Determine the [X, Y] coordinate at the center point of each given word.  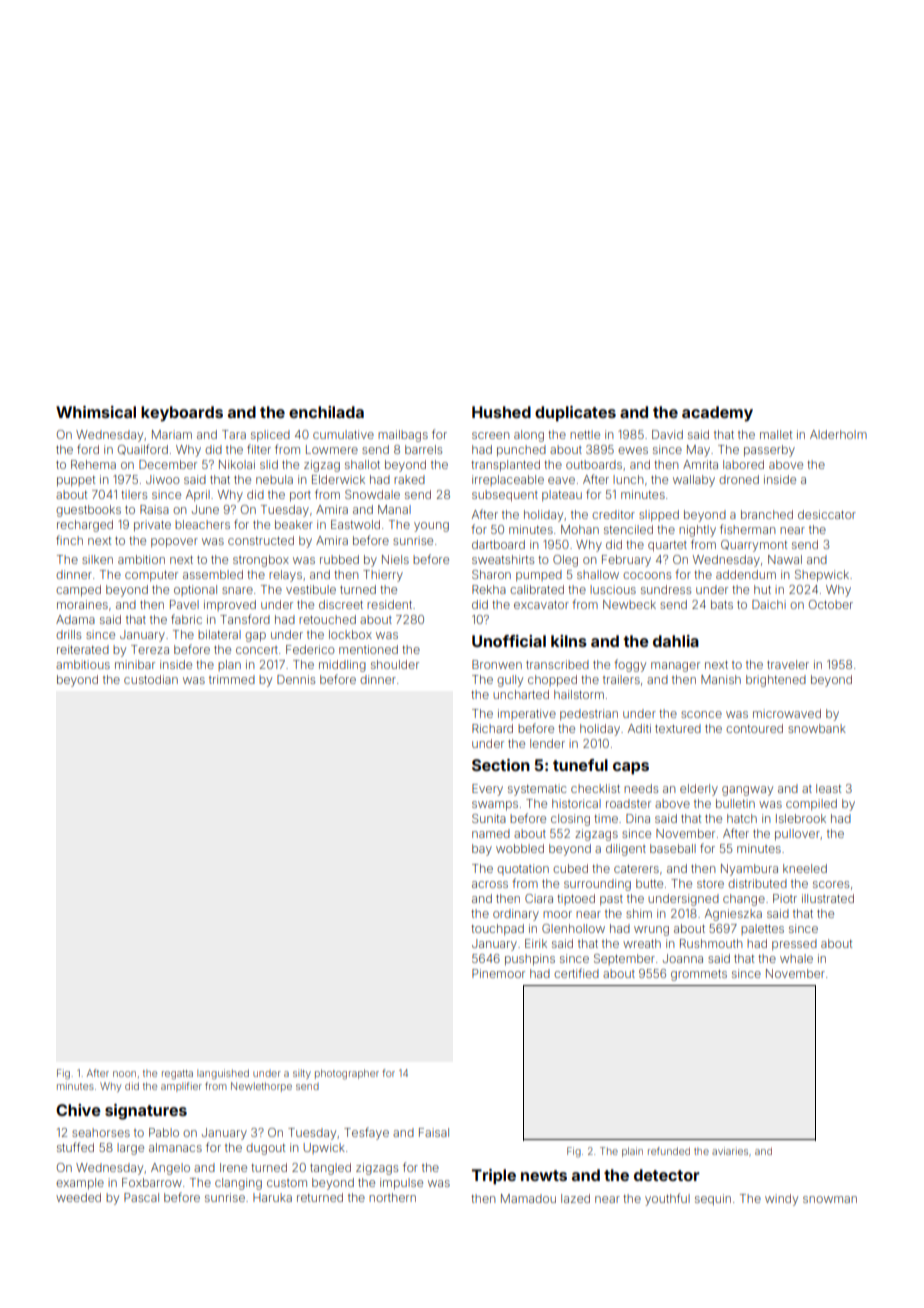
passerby [769, 451]
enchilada [326, 412]
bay [482, 850]
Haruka [272, 1197]
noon [124, 1074]
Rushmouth [711, 943]
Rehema [93, 464]
